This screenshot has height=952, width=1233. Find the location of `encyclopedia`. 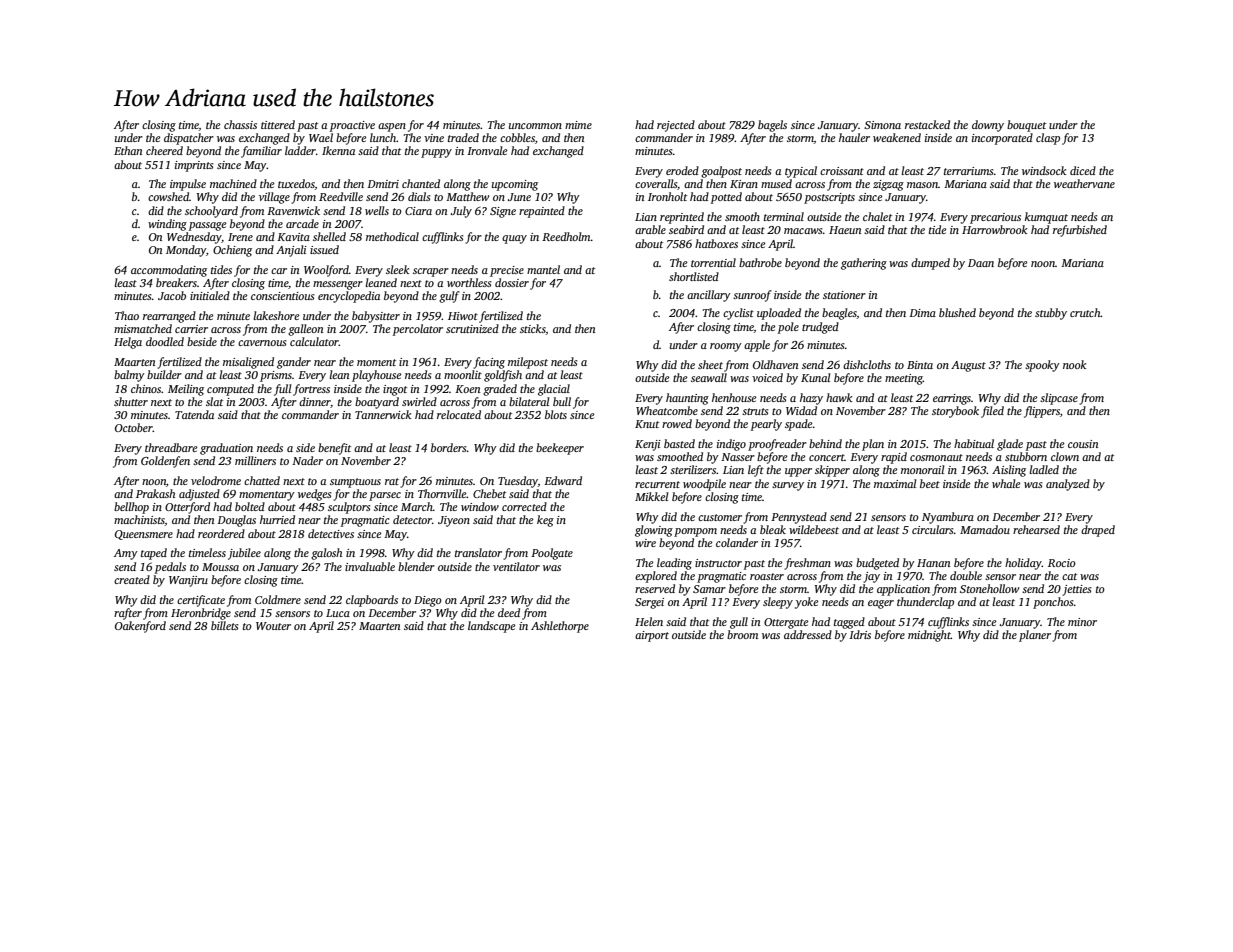

encyclopedia is located at coordinates (349, 297).
